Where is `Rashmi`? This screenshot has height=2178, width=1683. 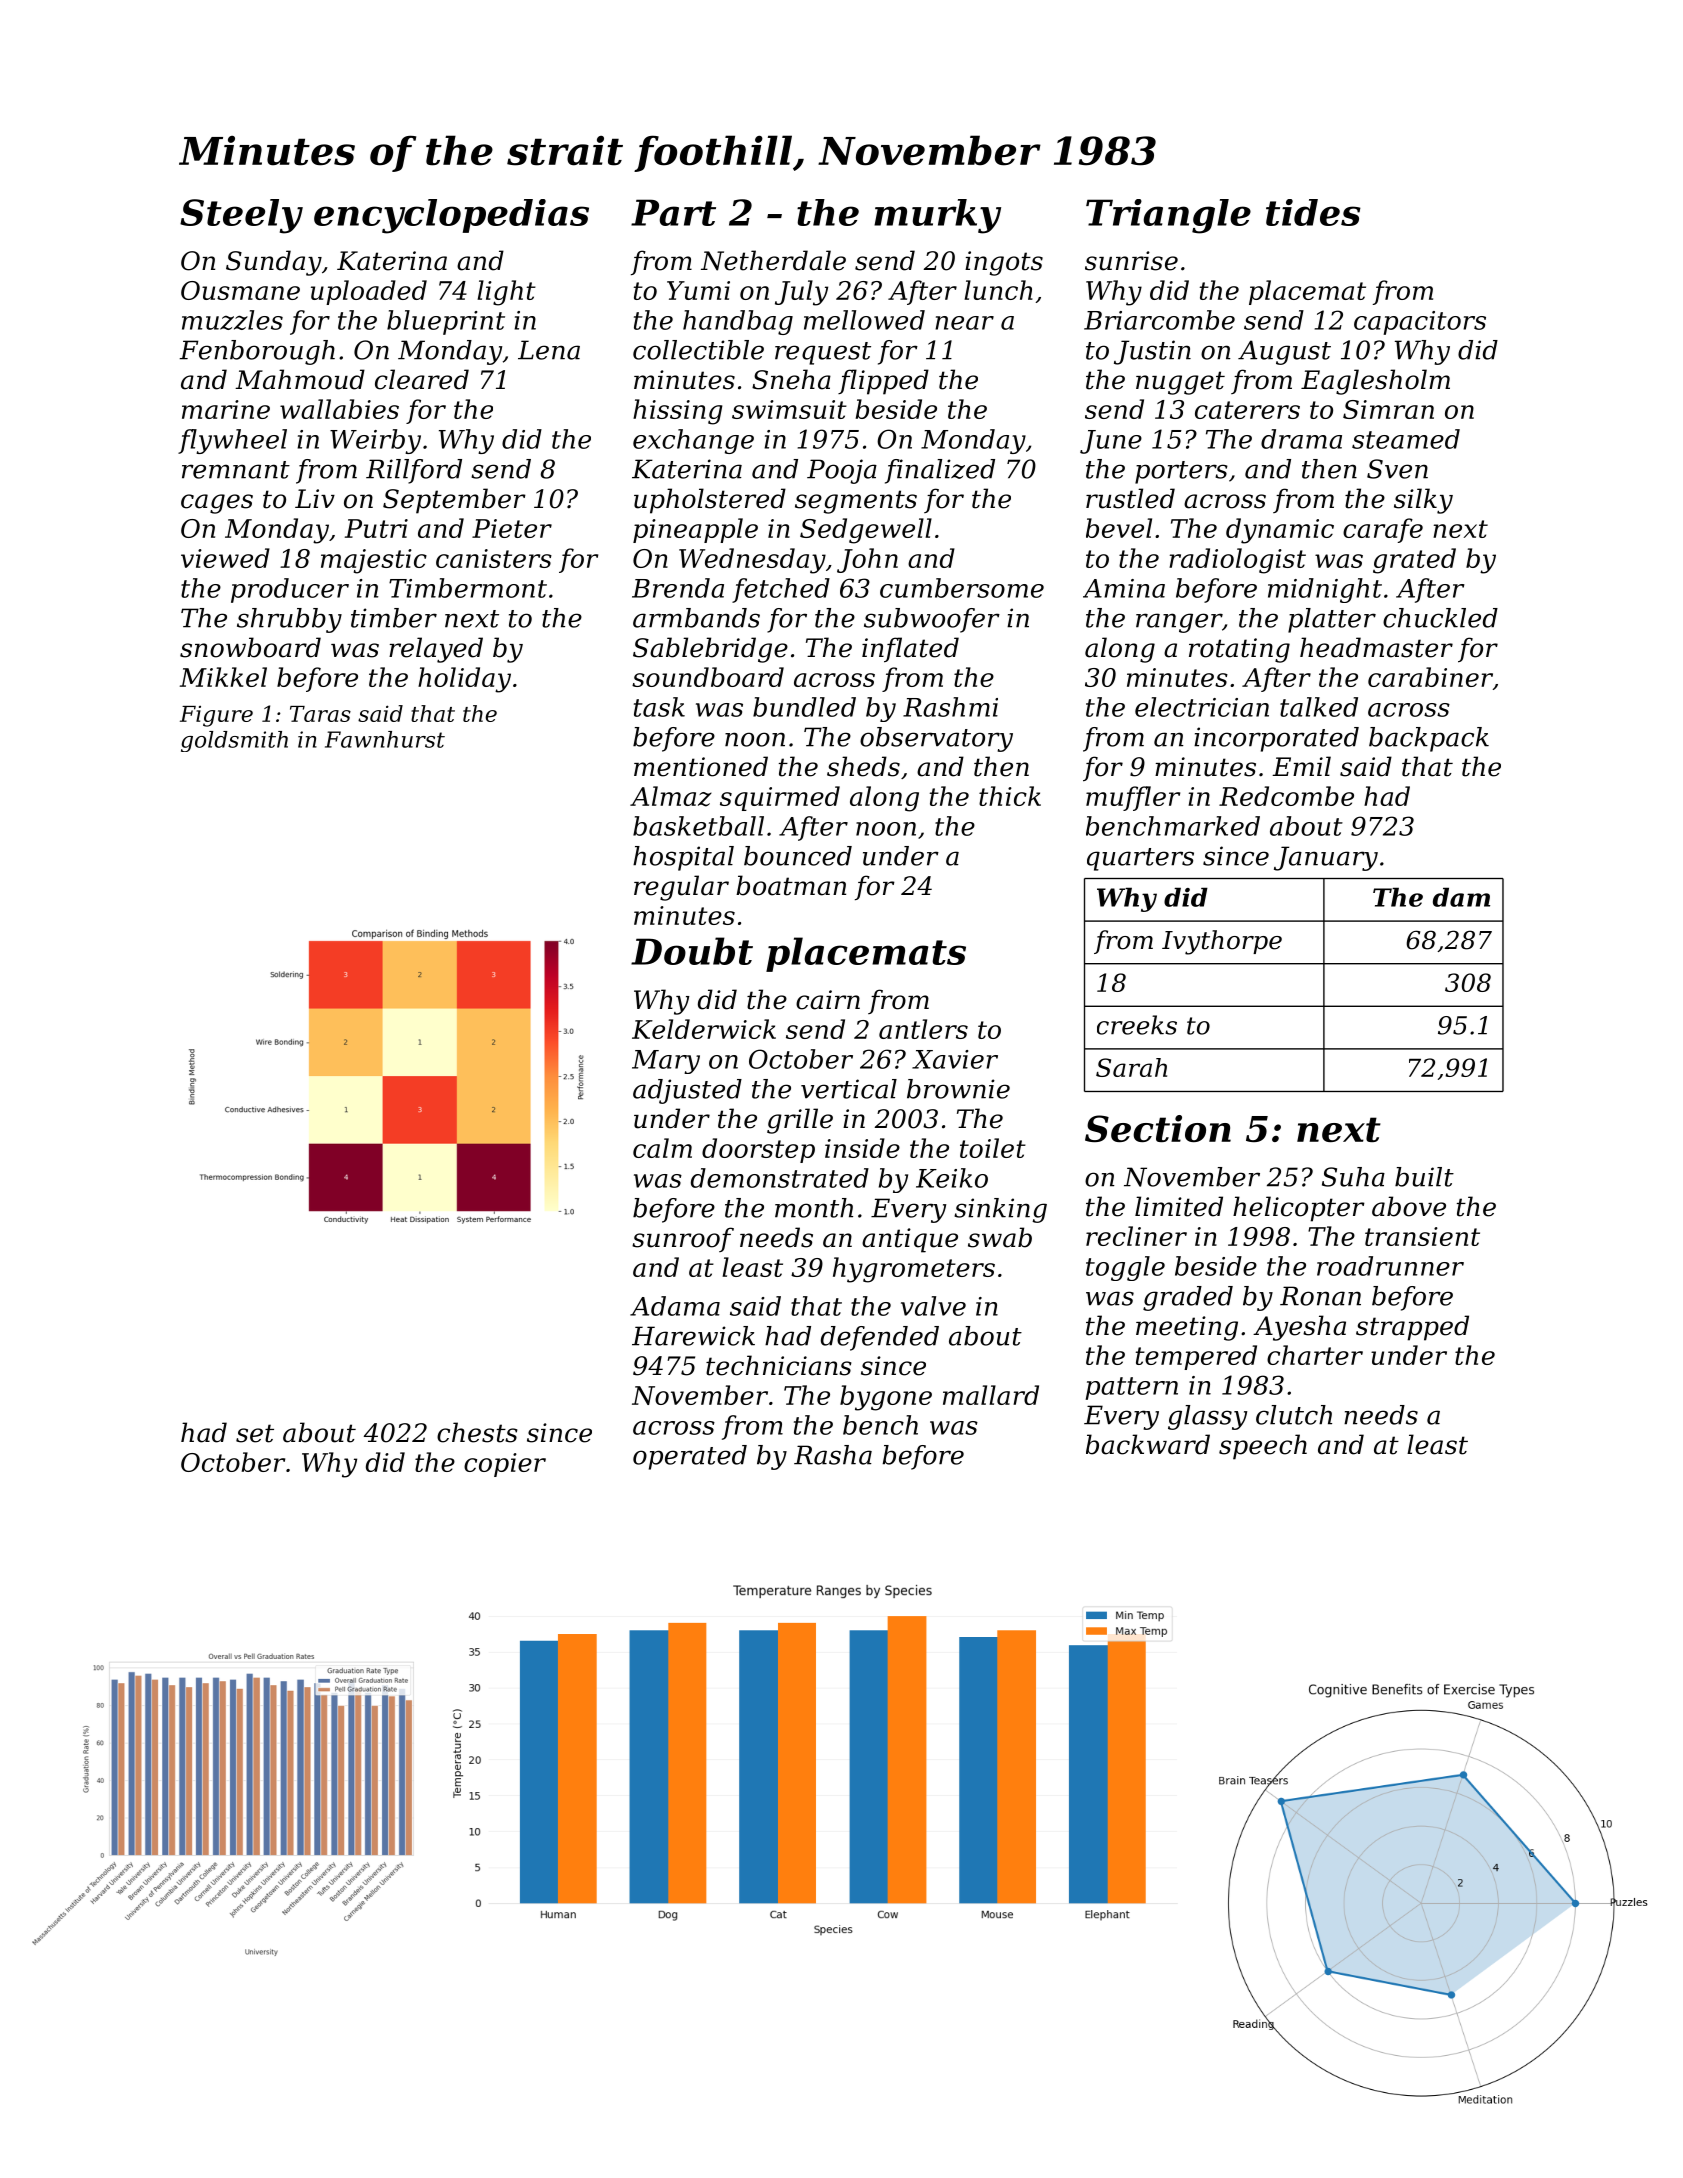
Rashmi is located at coordinates (950, 707).
